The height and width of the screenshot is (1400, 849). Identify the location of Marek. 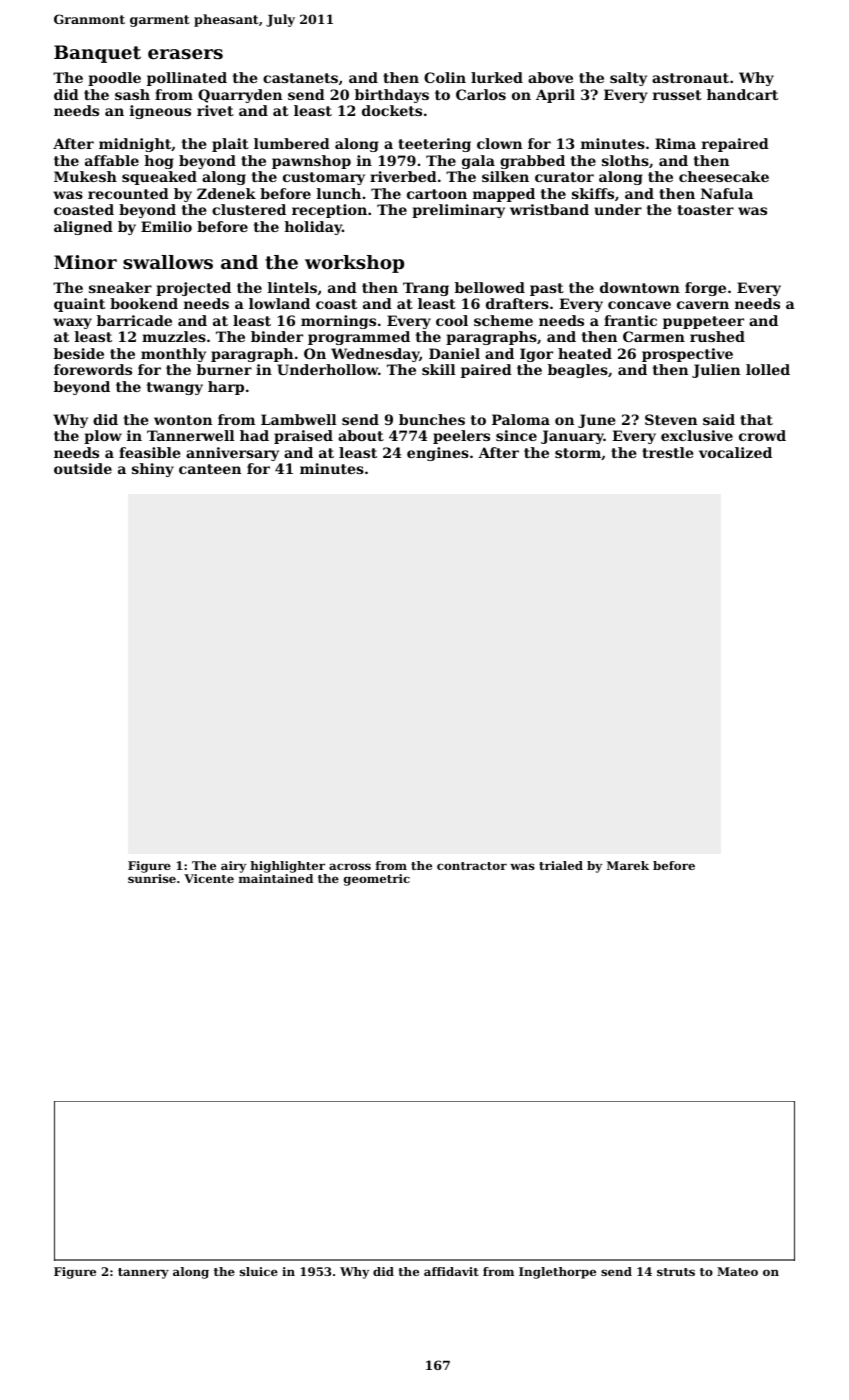
(628, 865).
